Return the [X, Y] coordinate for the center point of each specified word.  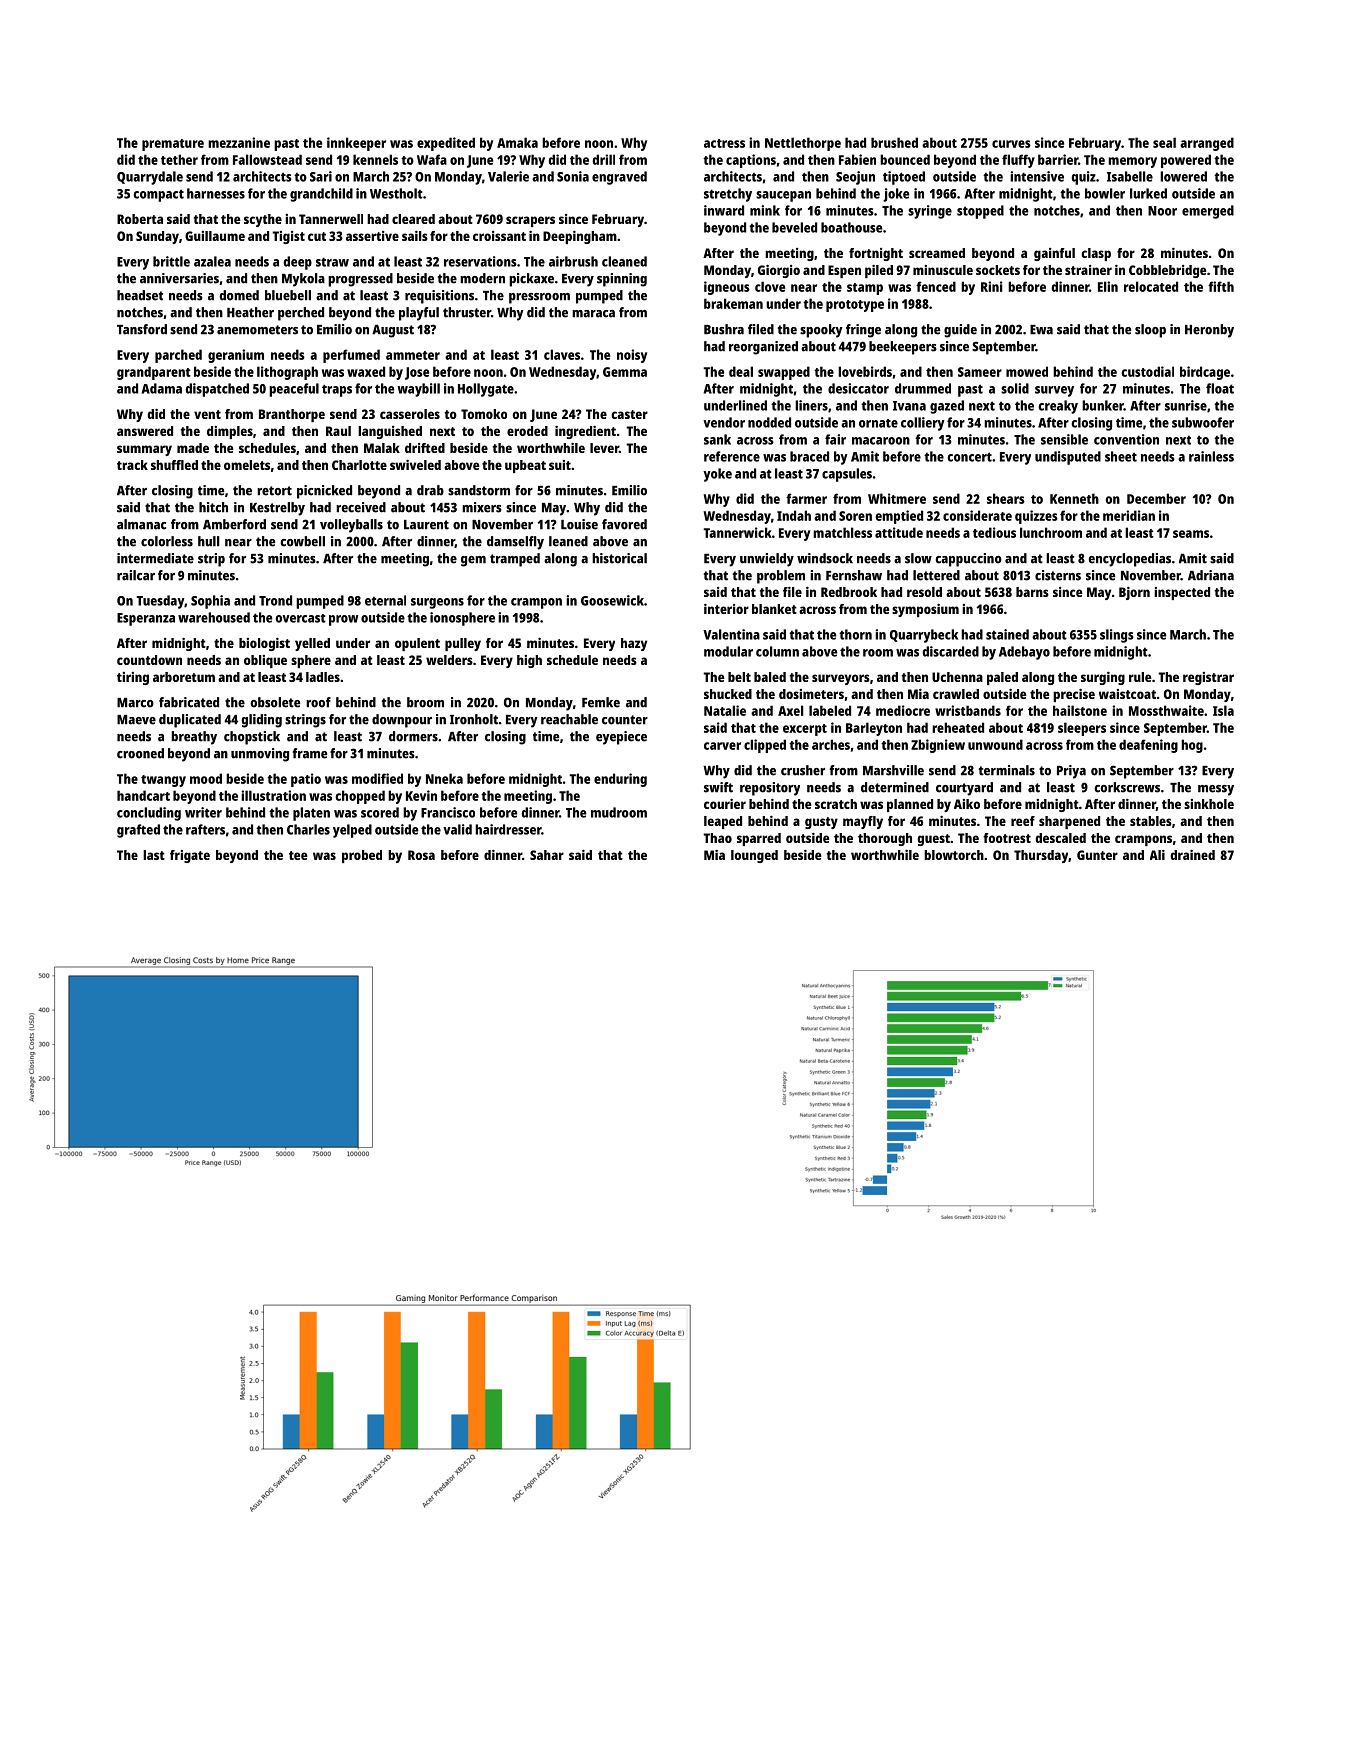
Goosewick [612, 600]
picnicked [324, 492]
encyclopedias [1130, 560]
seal [1164, 142]
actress [724, 143]
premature [173, 145]
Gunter [1097, 855]
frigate [190, 856]
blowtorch [954, 855]
